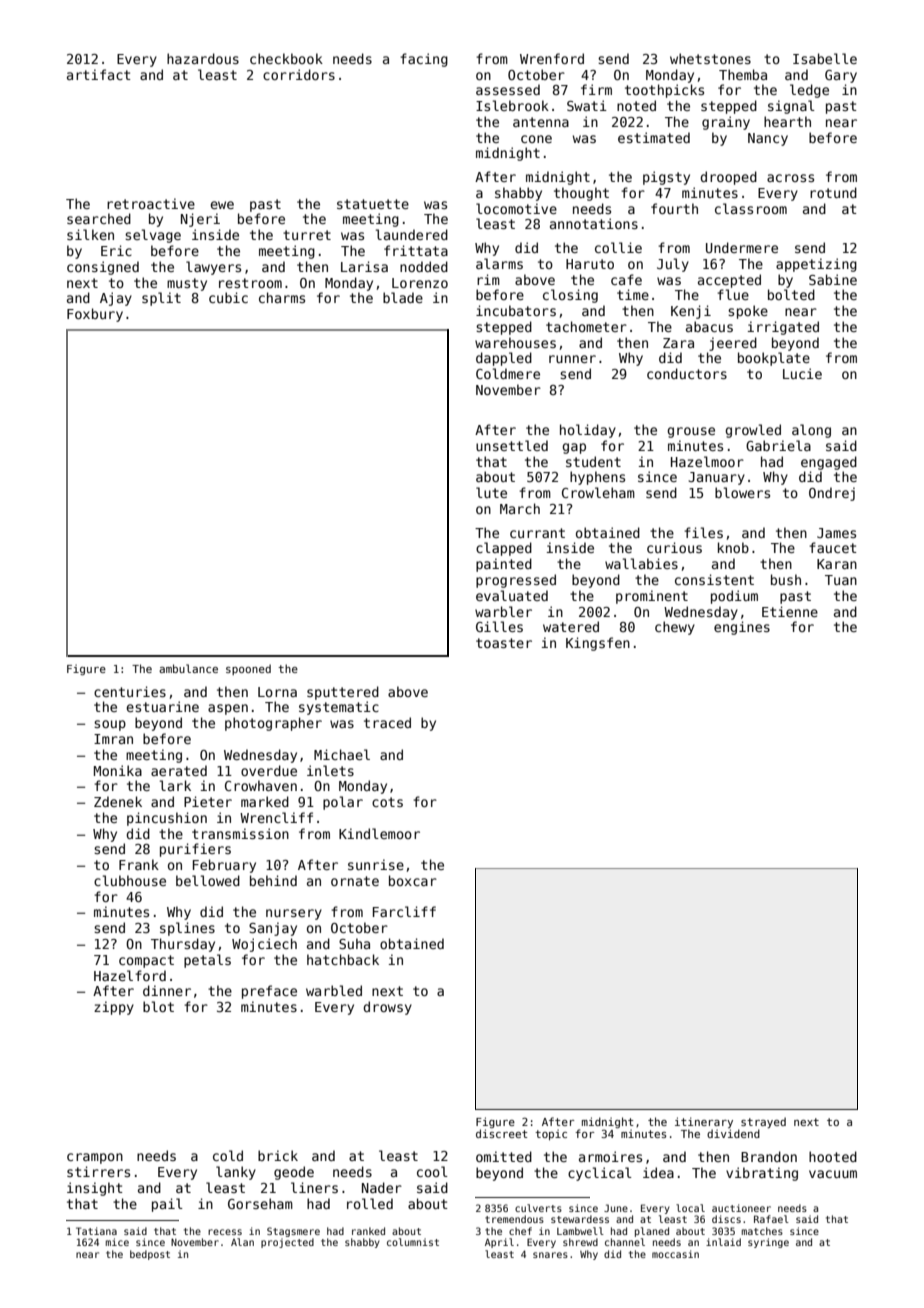  I want to click on bedpost, so click(150, 1255).
